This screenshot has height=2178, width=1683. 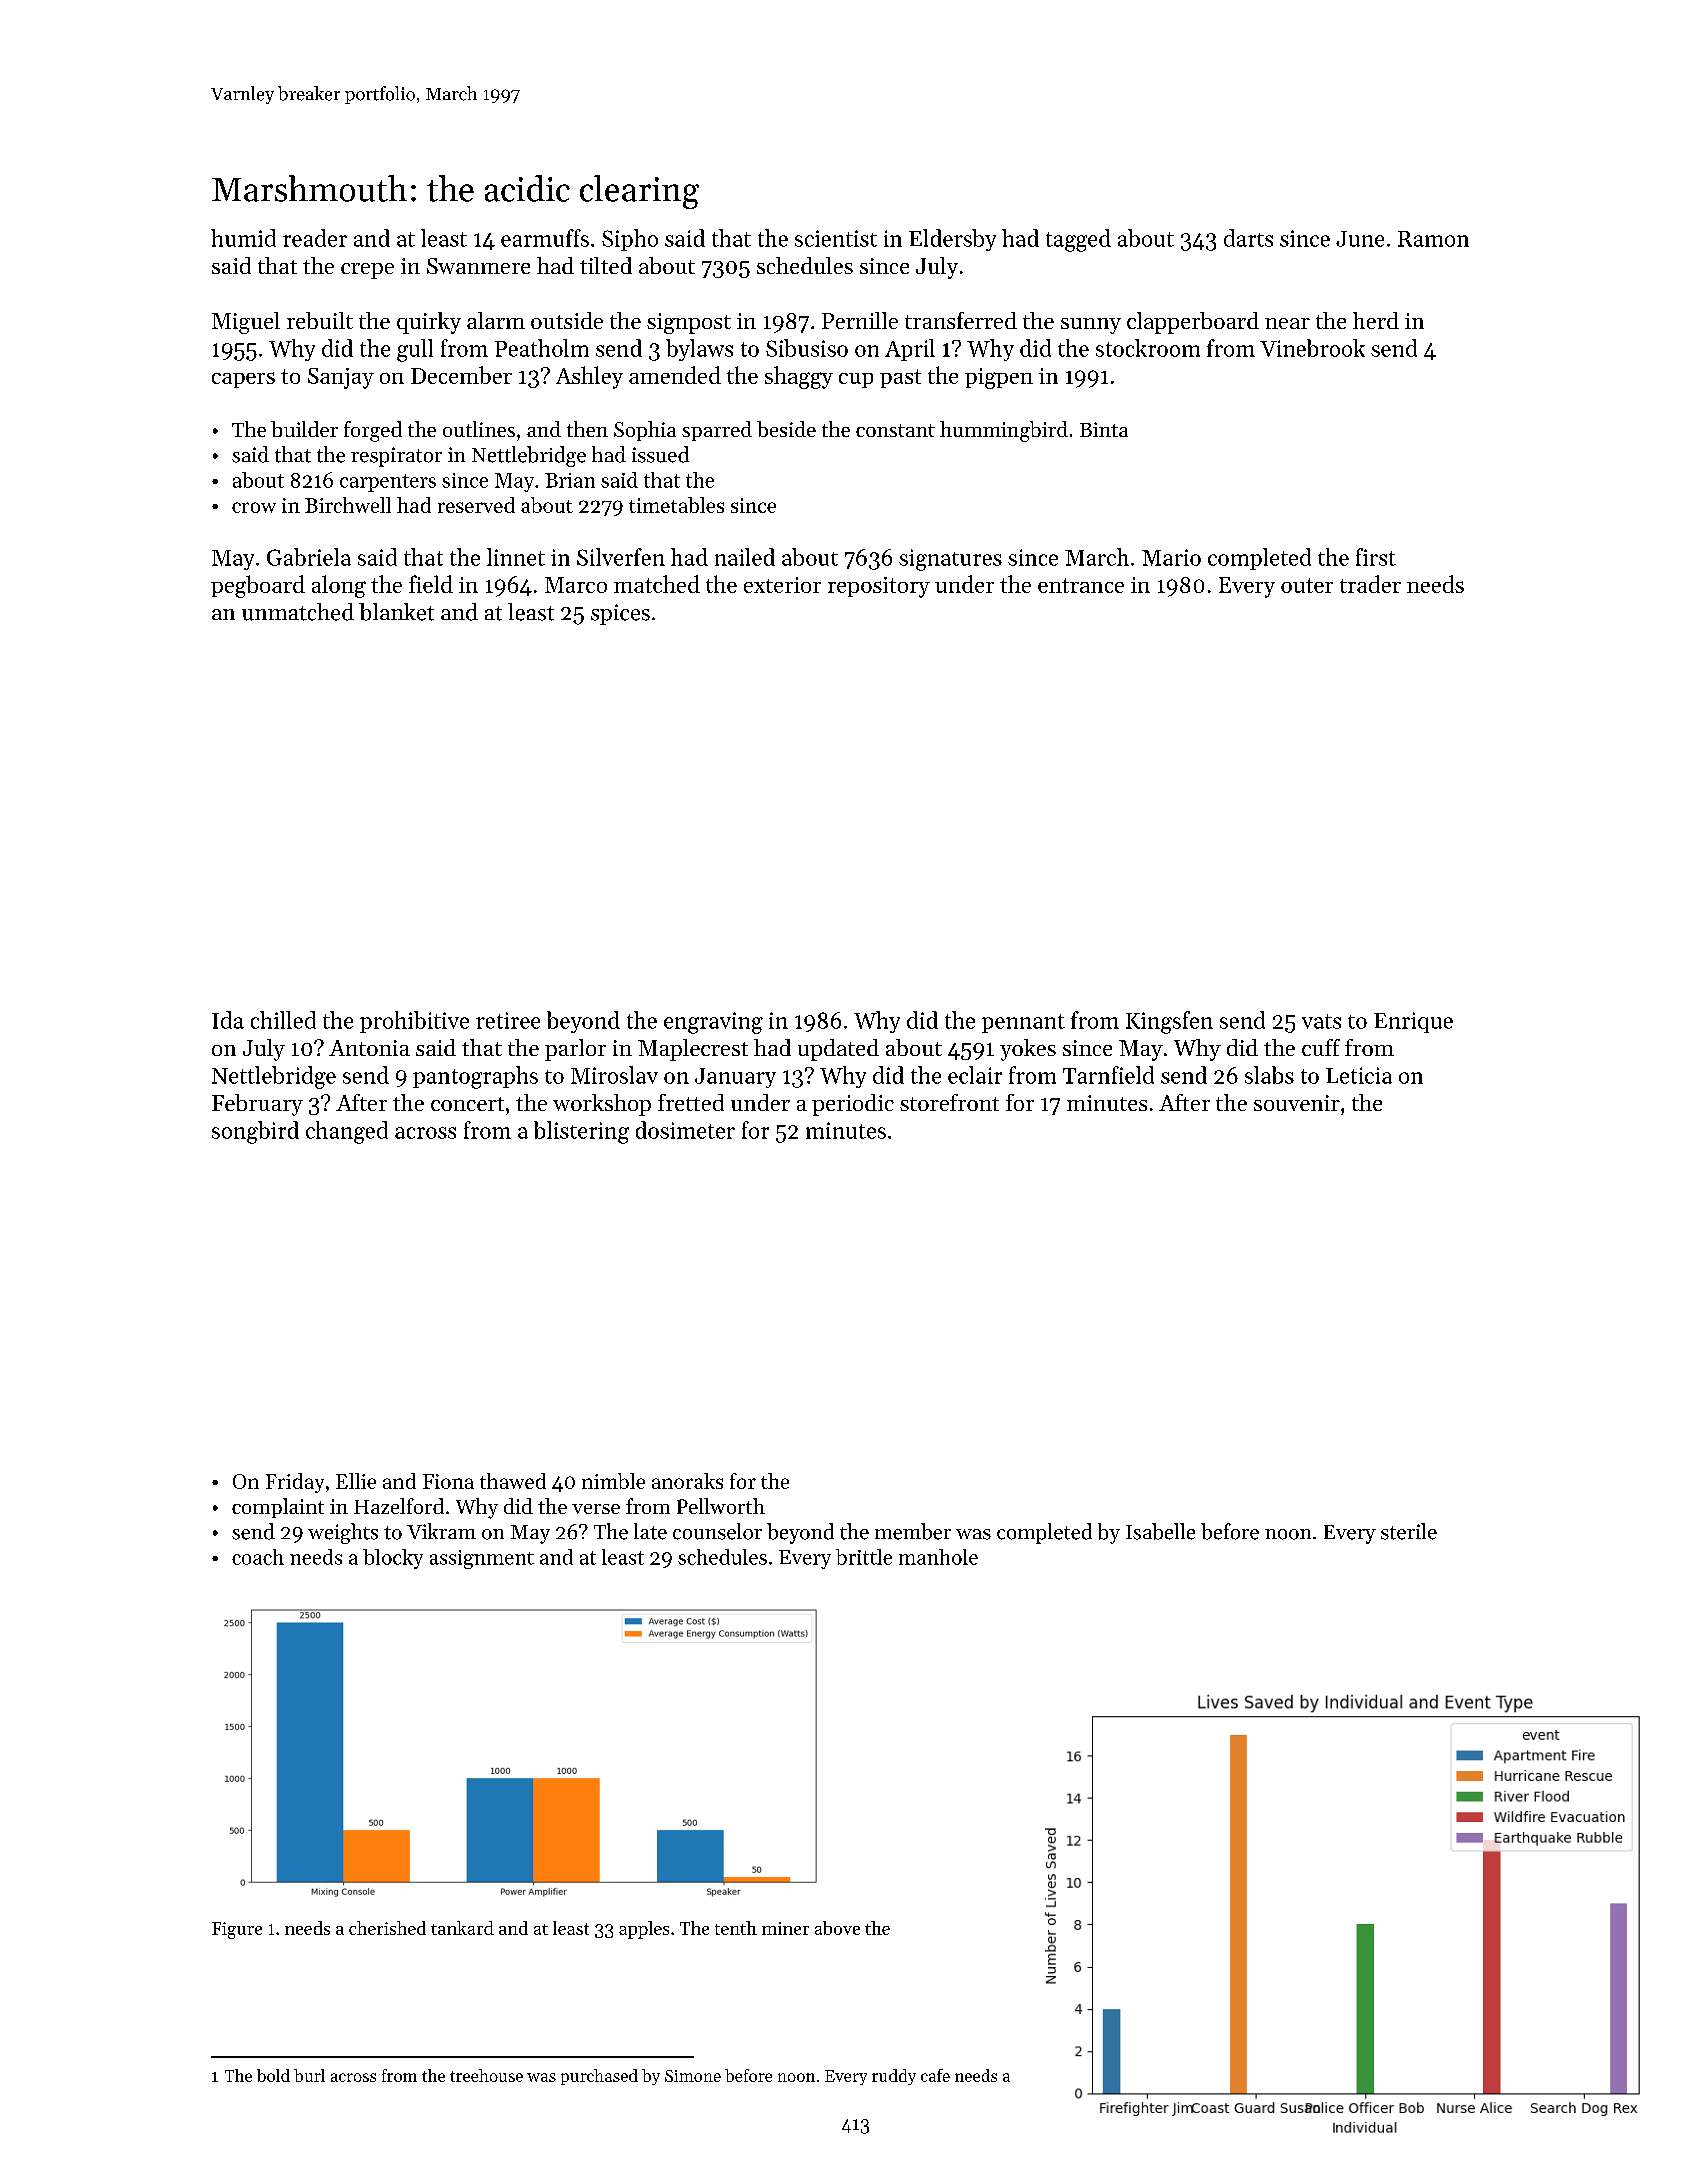 What do you see at coordinates (836, 238) in the screenshot?
I see `scientist` at bounding box center [836, 238].
